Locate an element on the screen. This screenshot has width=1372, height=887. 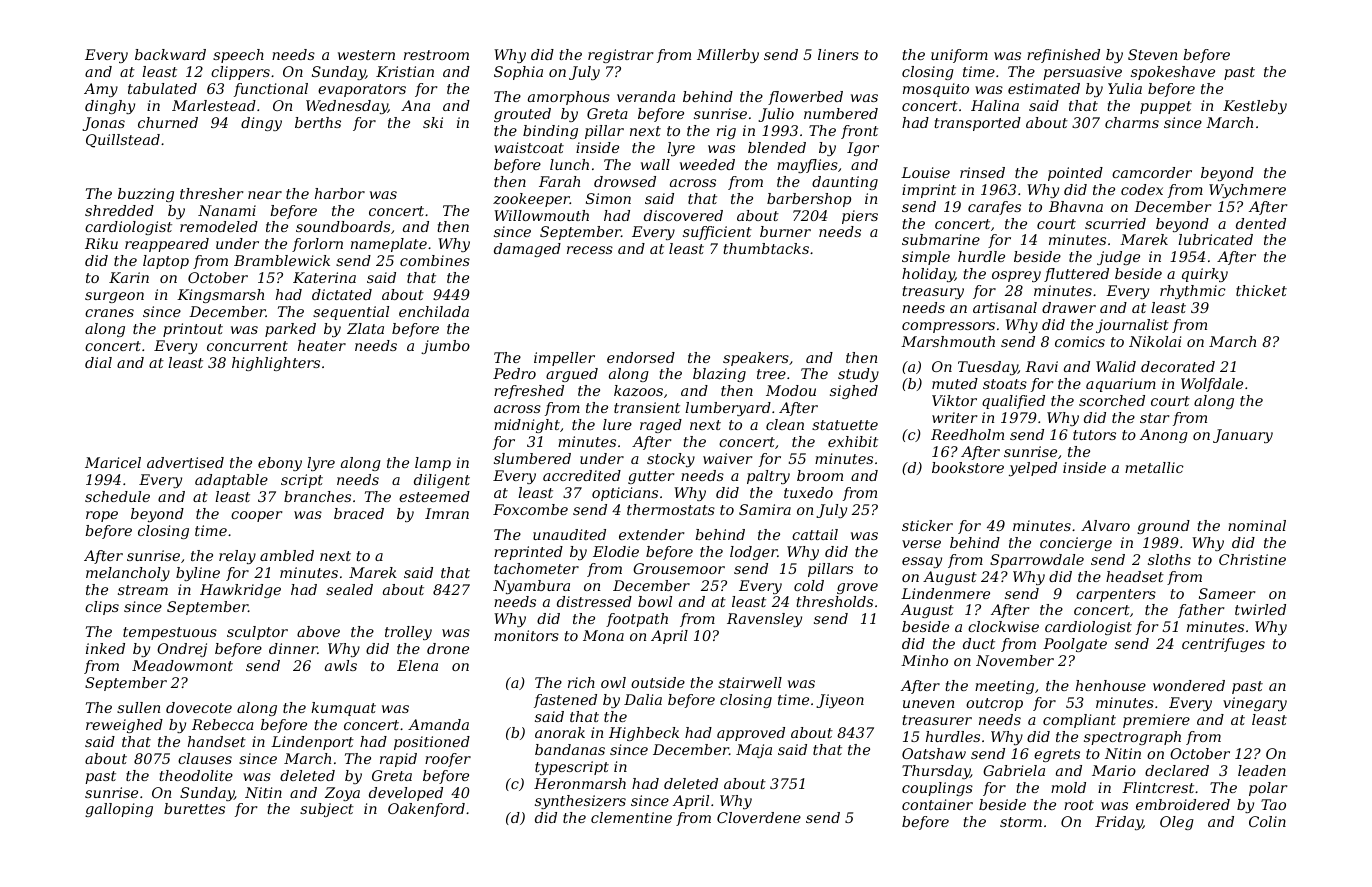
Zoya is located at coordinates (342, 794).
